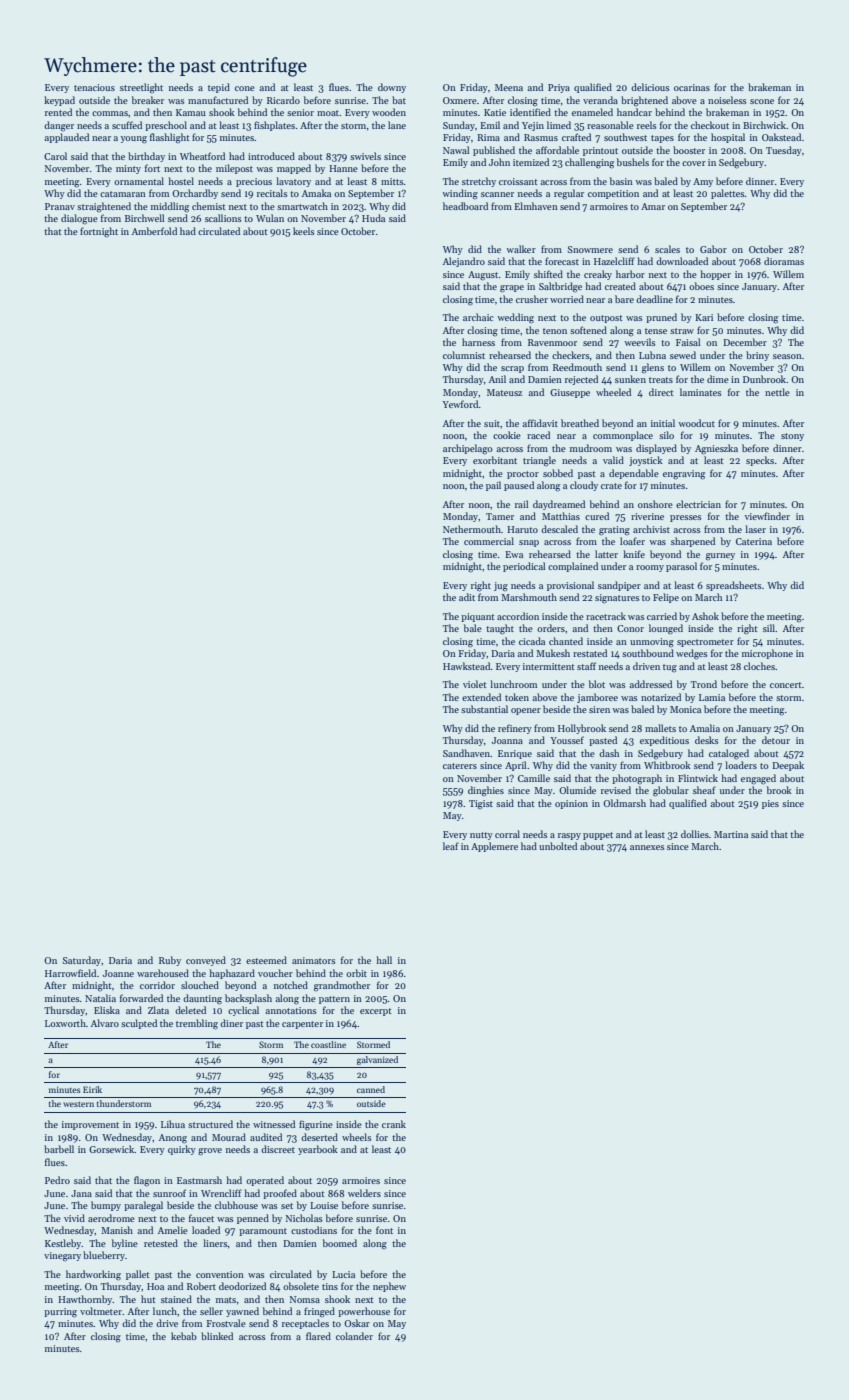  Describe the element at coordinates (770, 804) in the screenshot. I see `pies` at that location.
